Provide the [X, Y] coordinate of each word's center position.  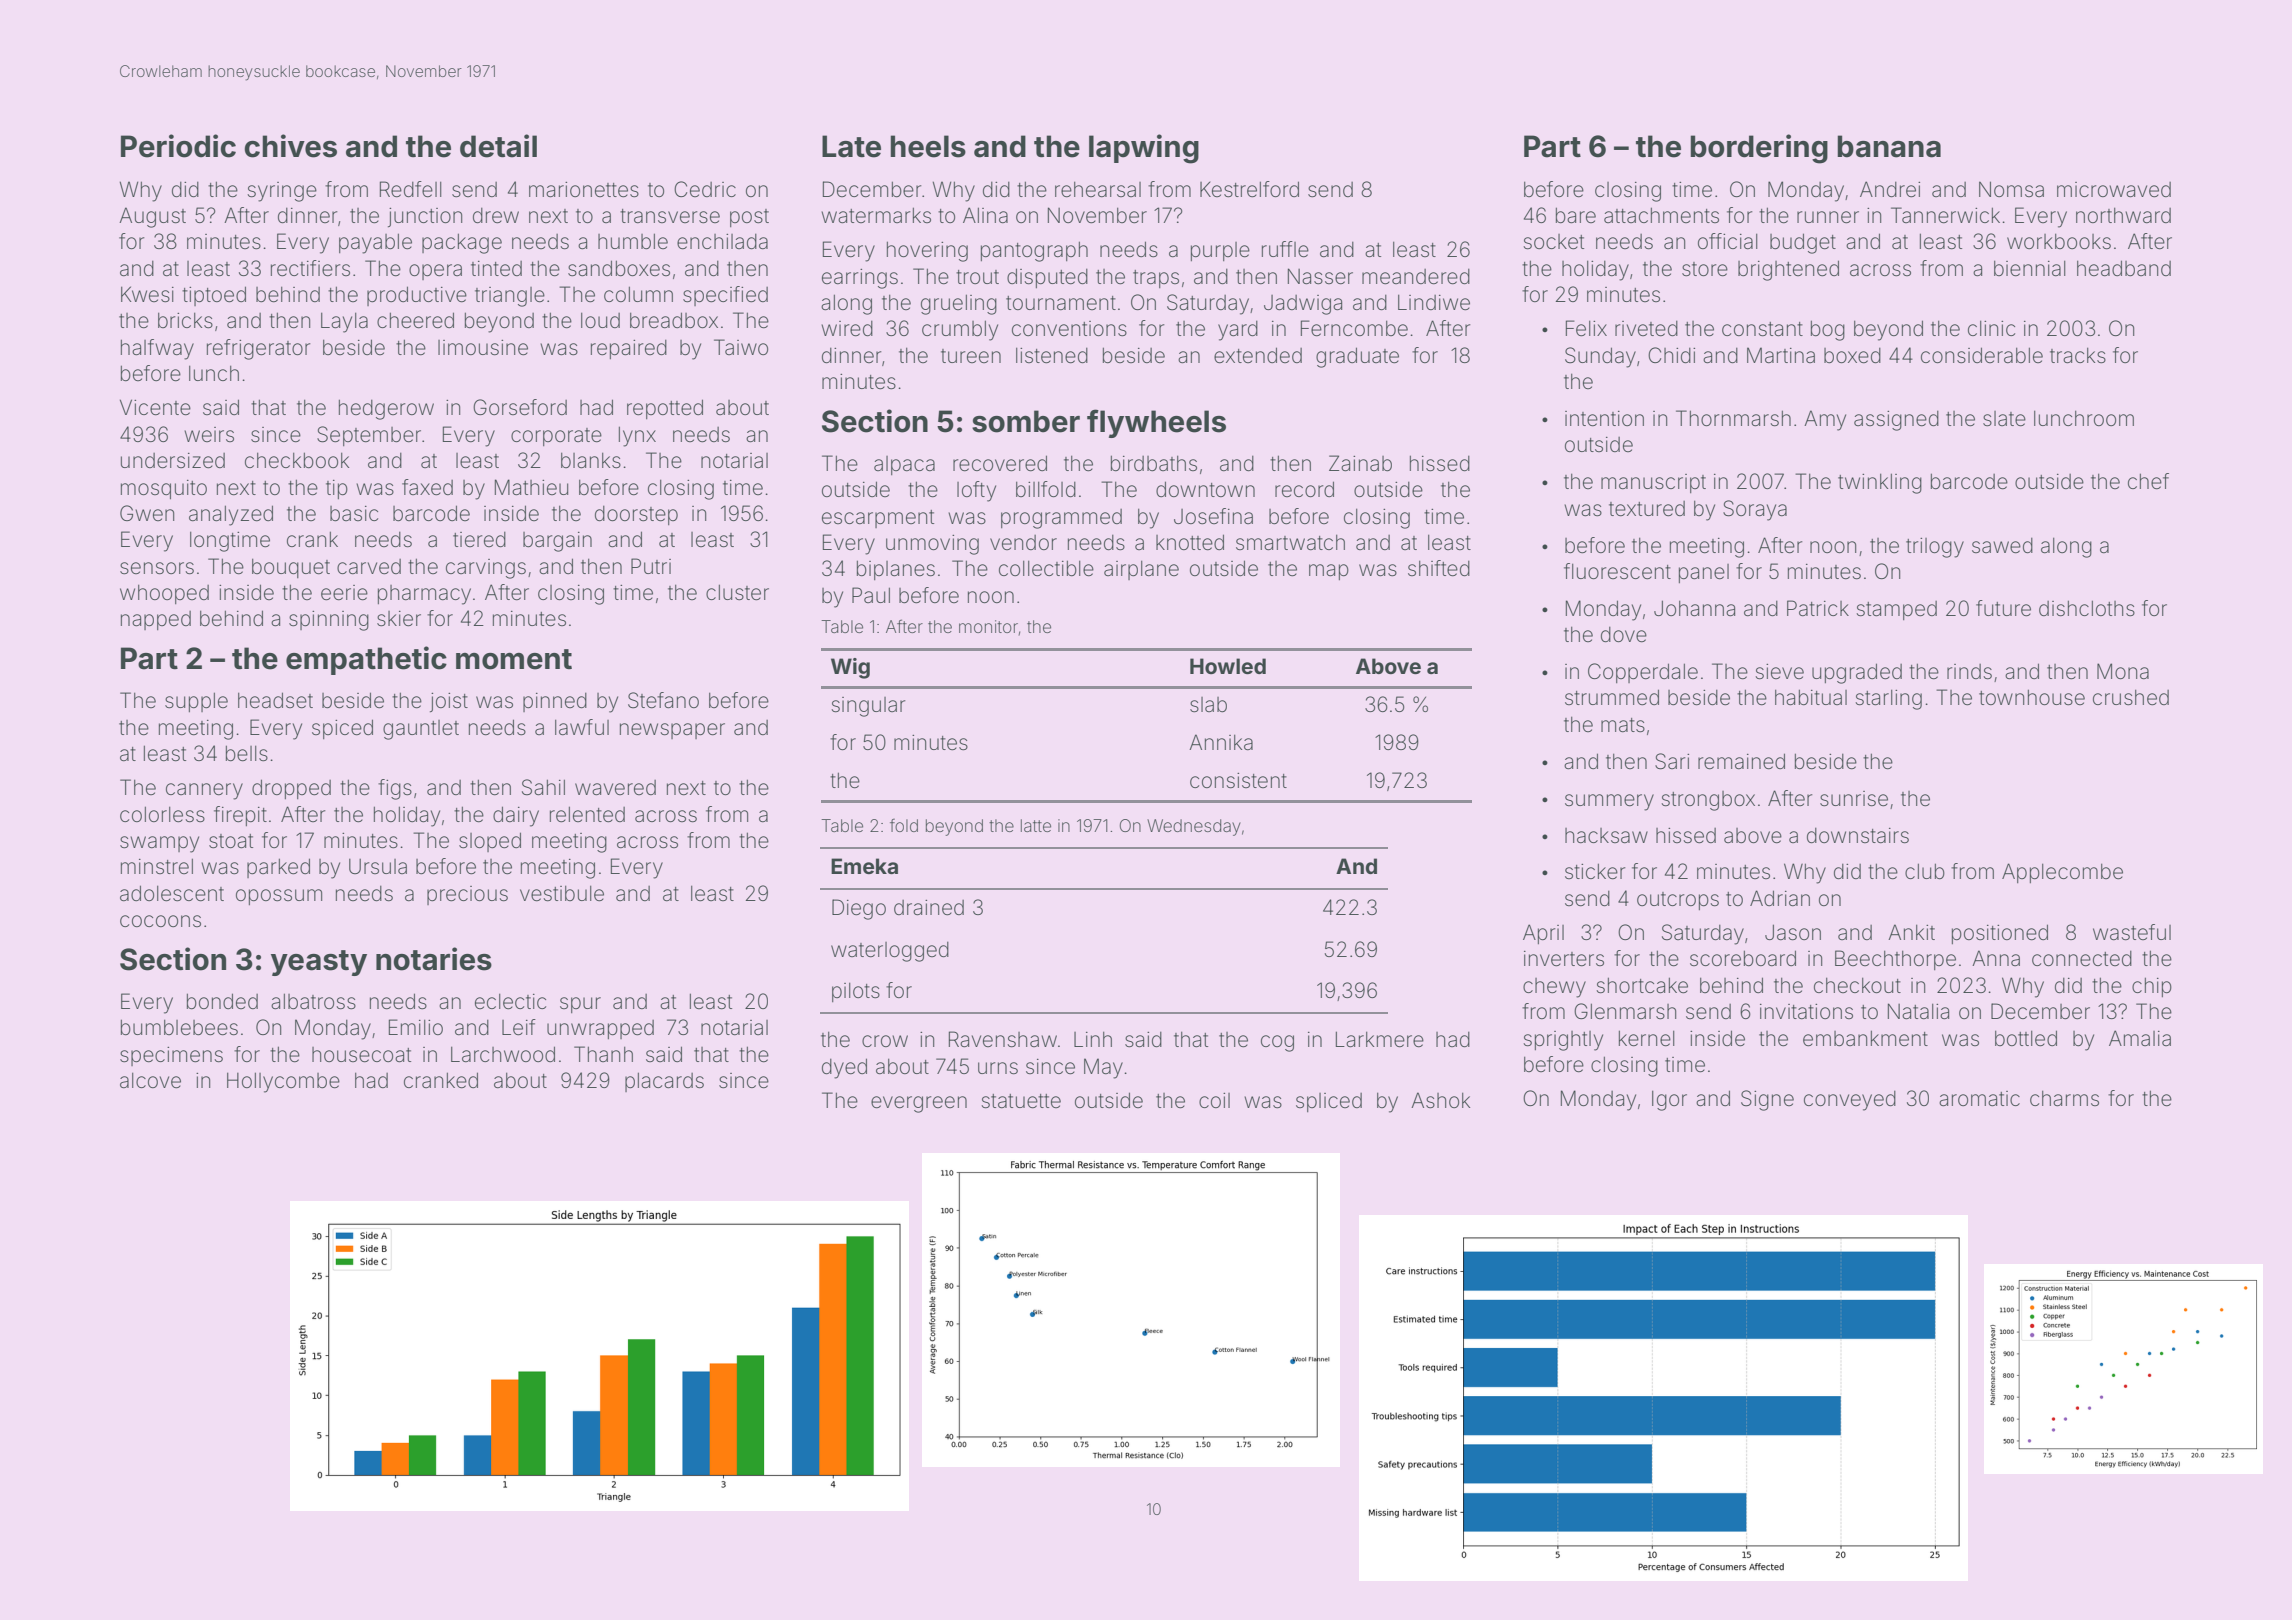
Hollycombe [283, 1082]
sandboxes [619, 268]
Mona [2123, 671]
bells [247, 753]
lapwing [1144, 149]
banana [1889, 146]
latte [1036, 825]
